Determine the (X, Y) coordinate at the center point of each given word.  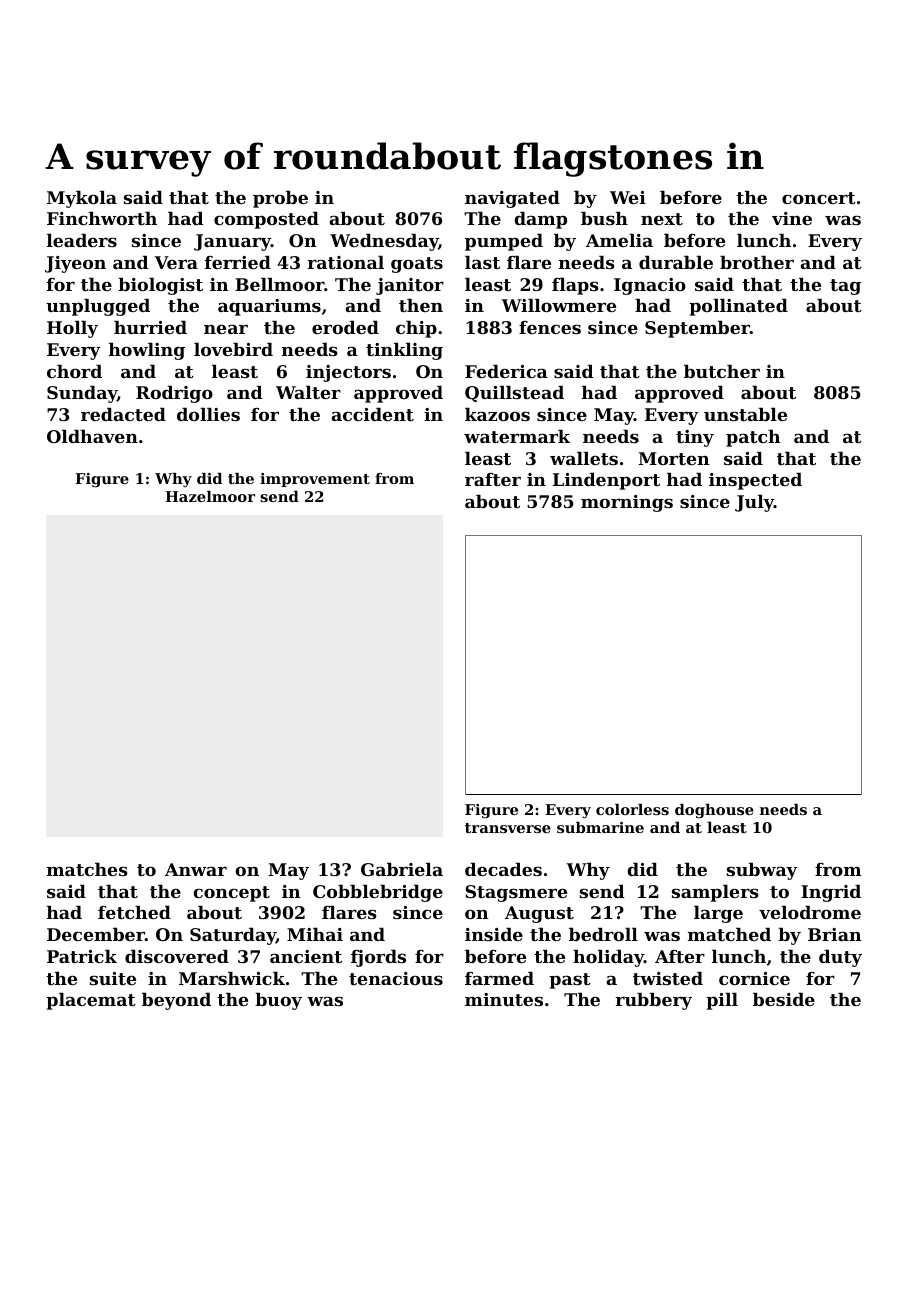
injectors (348, 373)
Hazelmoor (210, 496)
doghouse (714, 811)
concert (819, 198)
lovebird (233, 349)
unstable (745, 414)
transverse (508, 828)
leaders (82, 240)
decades (503, 869)
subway (762, 871)
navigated (512, 199)
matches (87, 869)
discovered (177, 956)
